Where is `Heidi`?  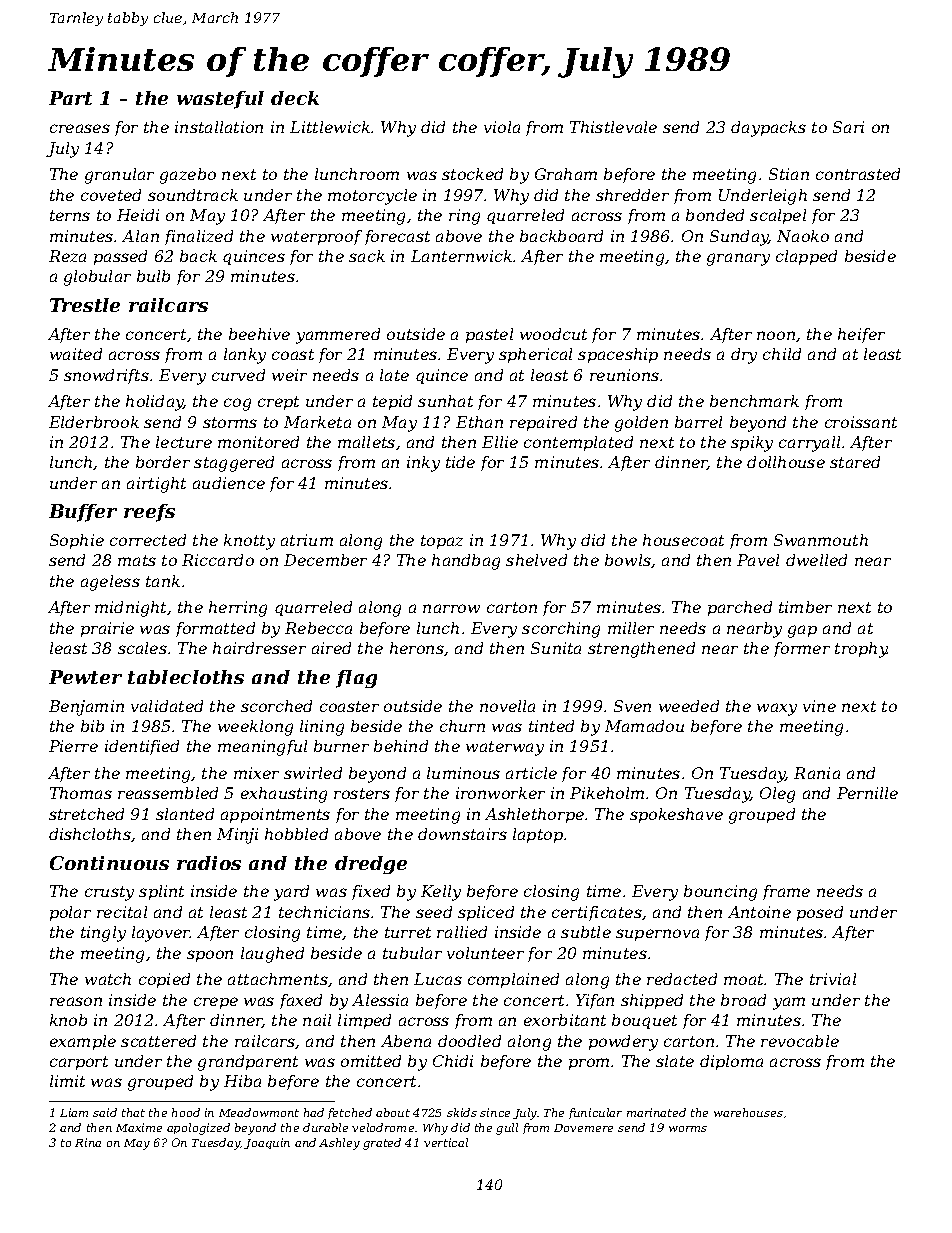
Heidi is located at coordinates (138, 215).
